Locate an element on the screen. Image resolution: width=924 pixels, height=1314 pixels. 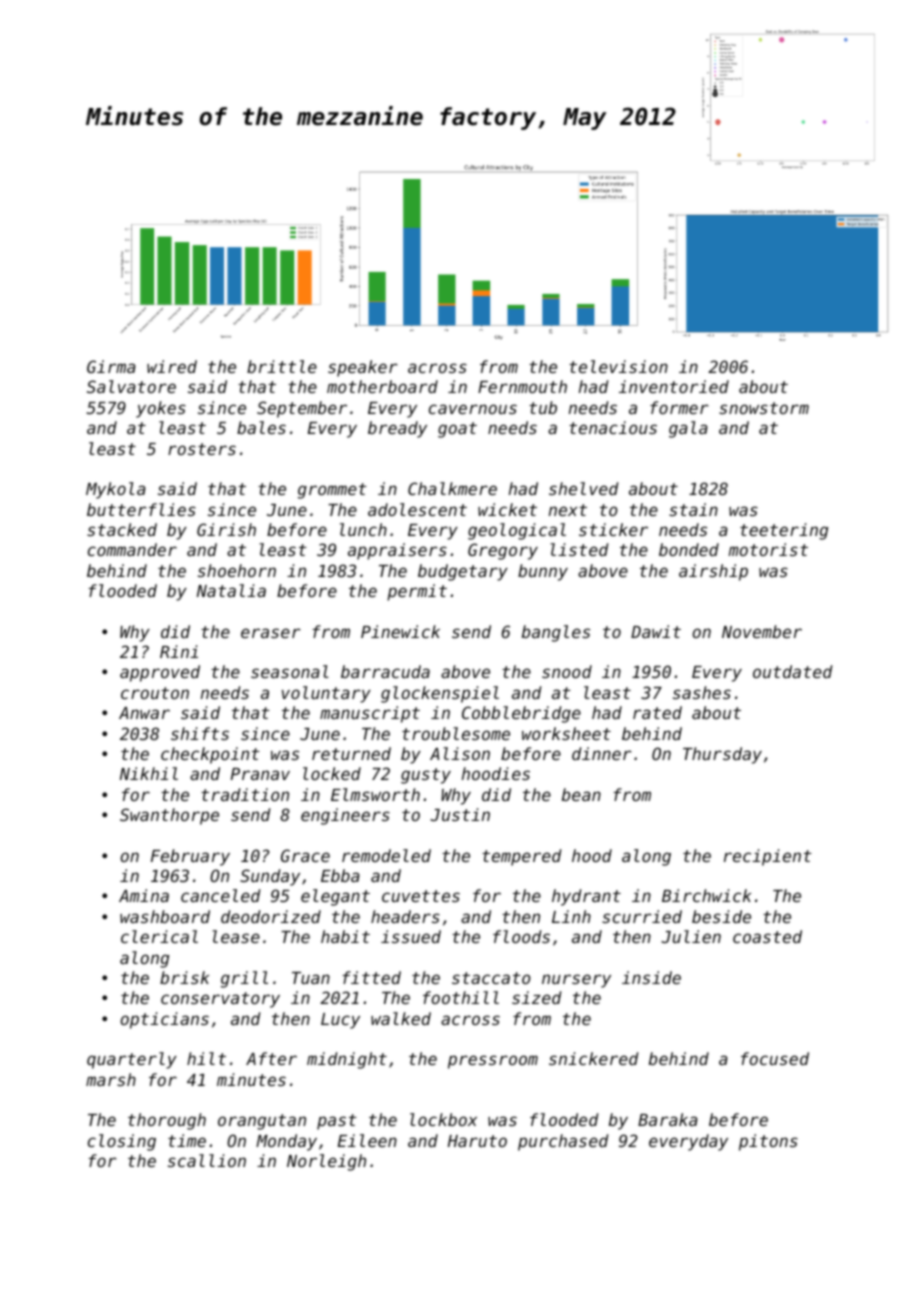
television is located at coordinates (618, 366).
